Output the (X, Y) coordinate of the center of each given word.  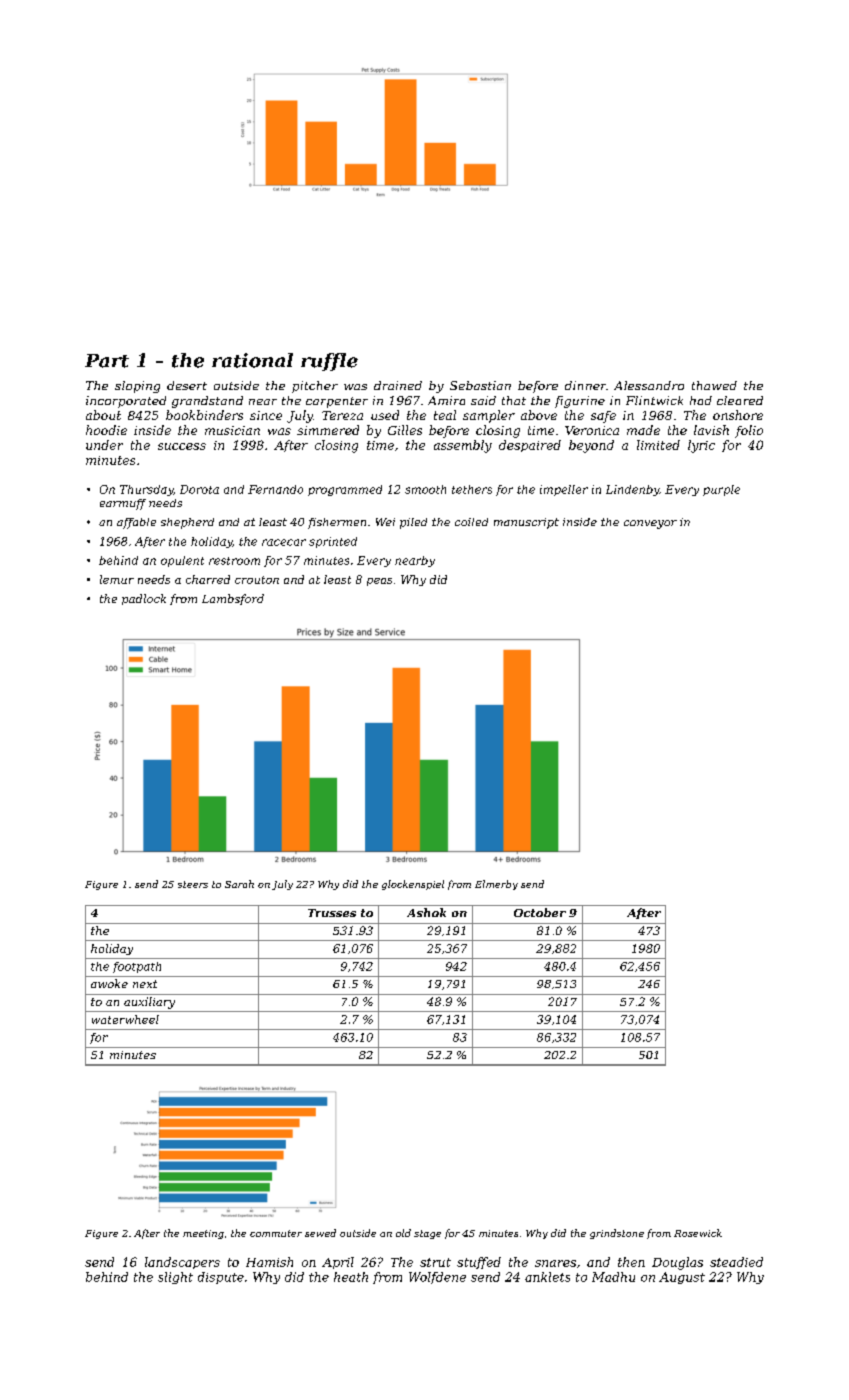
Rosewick (698, 1233)
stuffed (479, 1263)
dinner (585, 385)
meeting (203, 1234)
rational (252, 360)
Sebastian (480, 385)
